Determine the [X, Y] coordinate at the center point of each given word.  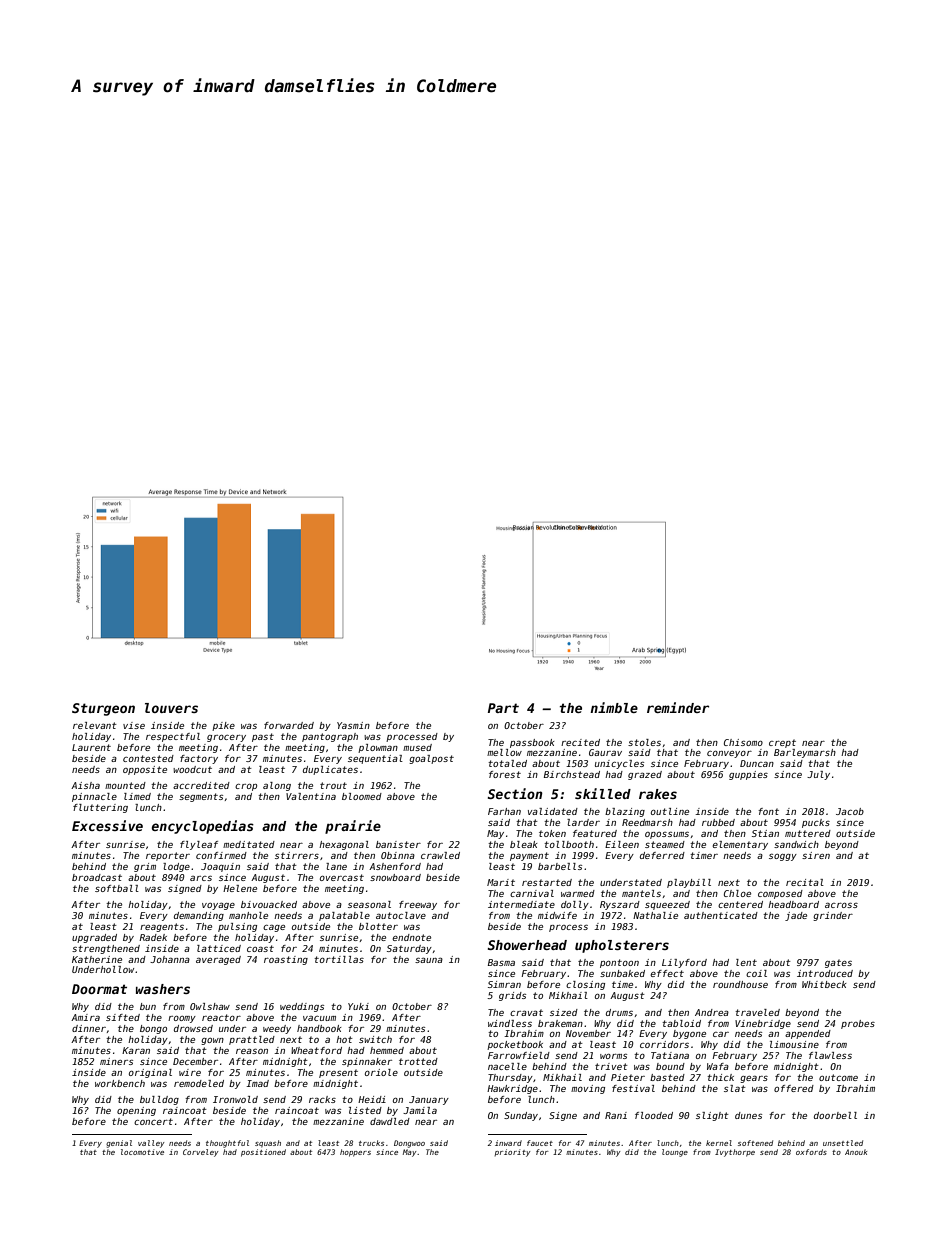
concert [153, 1121]
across [841, 905]
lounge [675, 1153]
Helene [240, 888]
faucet [540, 1143]
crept [782, 743]
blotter [378, 926]
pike [223, 726]
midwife [557, 915]
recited [580, 742]
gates [838, 963]
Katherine [97, 959]
